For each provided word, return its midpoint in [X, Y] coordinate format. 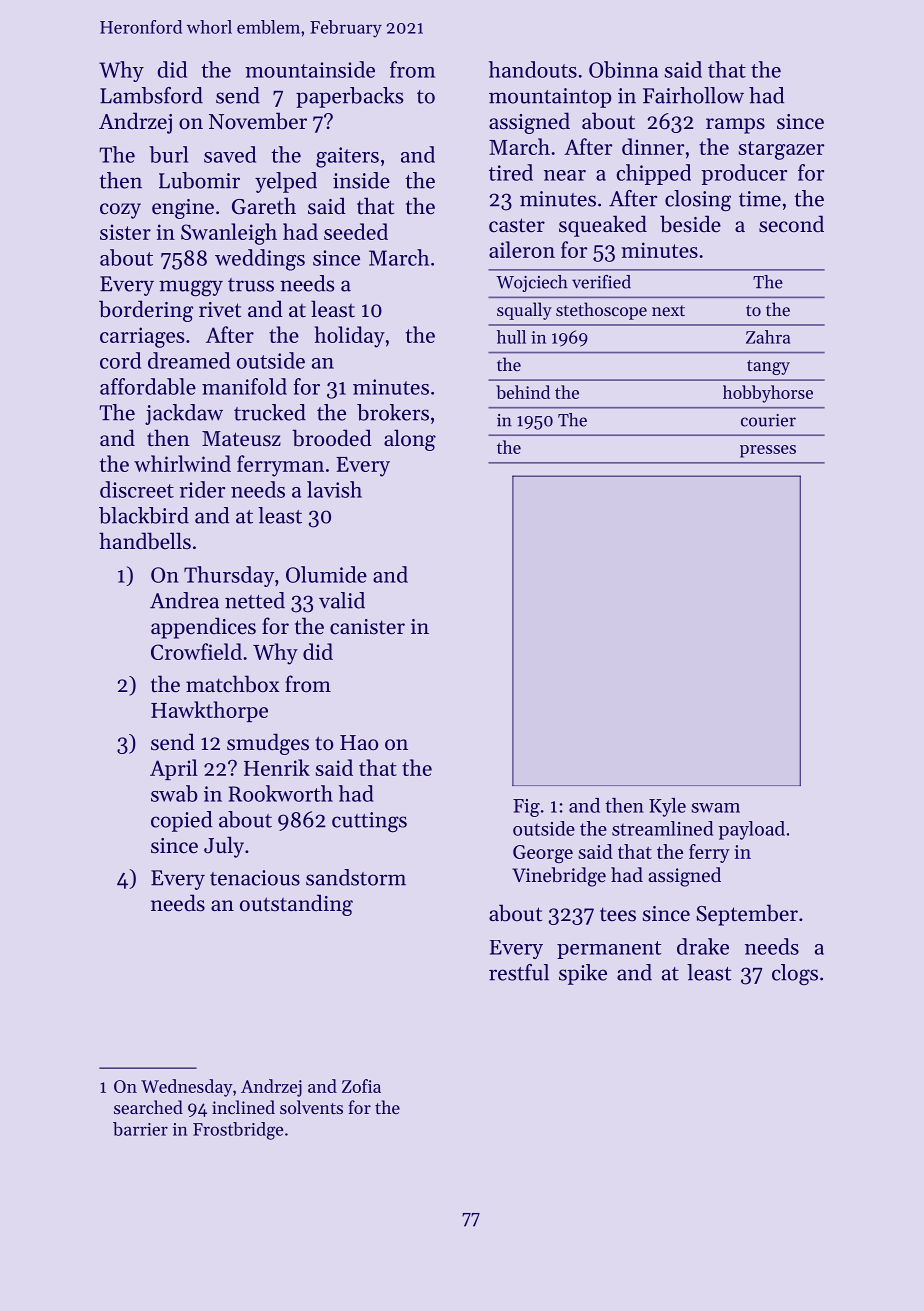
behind [523, 392]
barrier [140, 1129]
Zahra [768, 337]
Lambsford [151, 95]
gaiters [347, 157]
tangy [768, 367]
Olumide [326, 574]
